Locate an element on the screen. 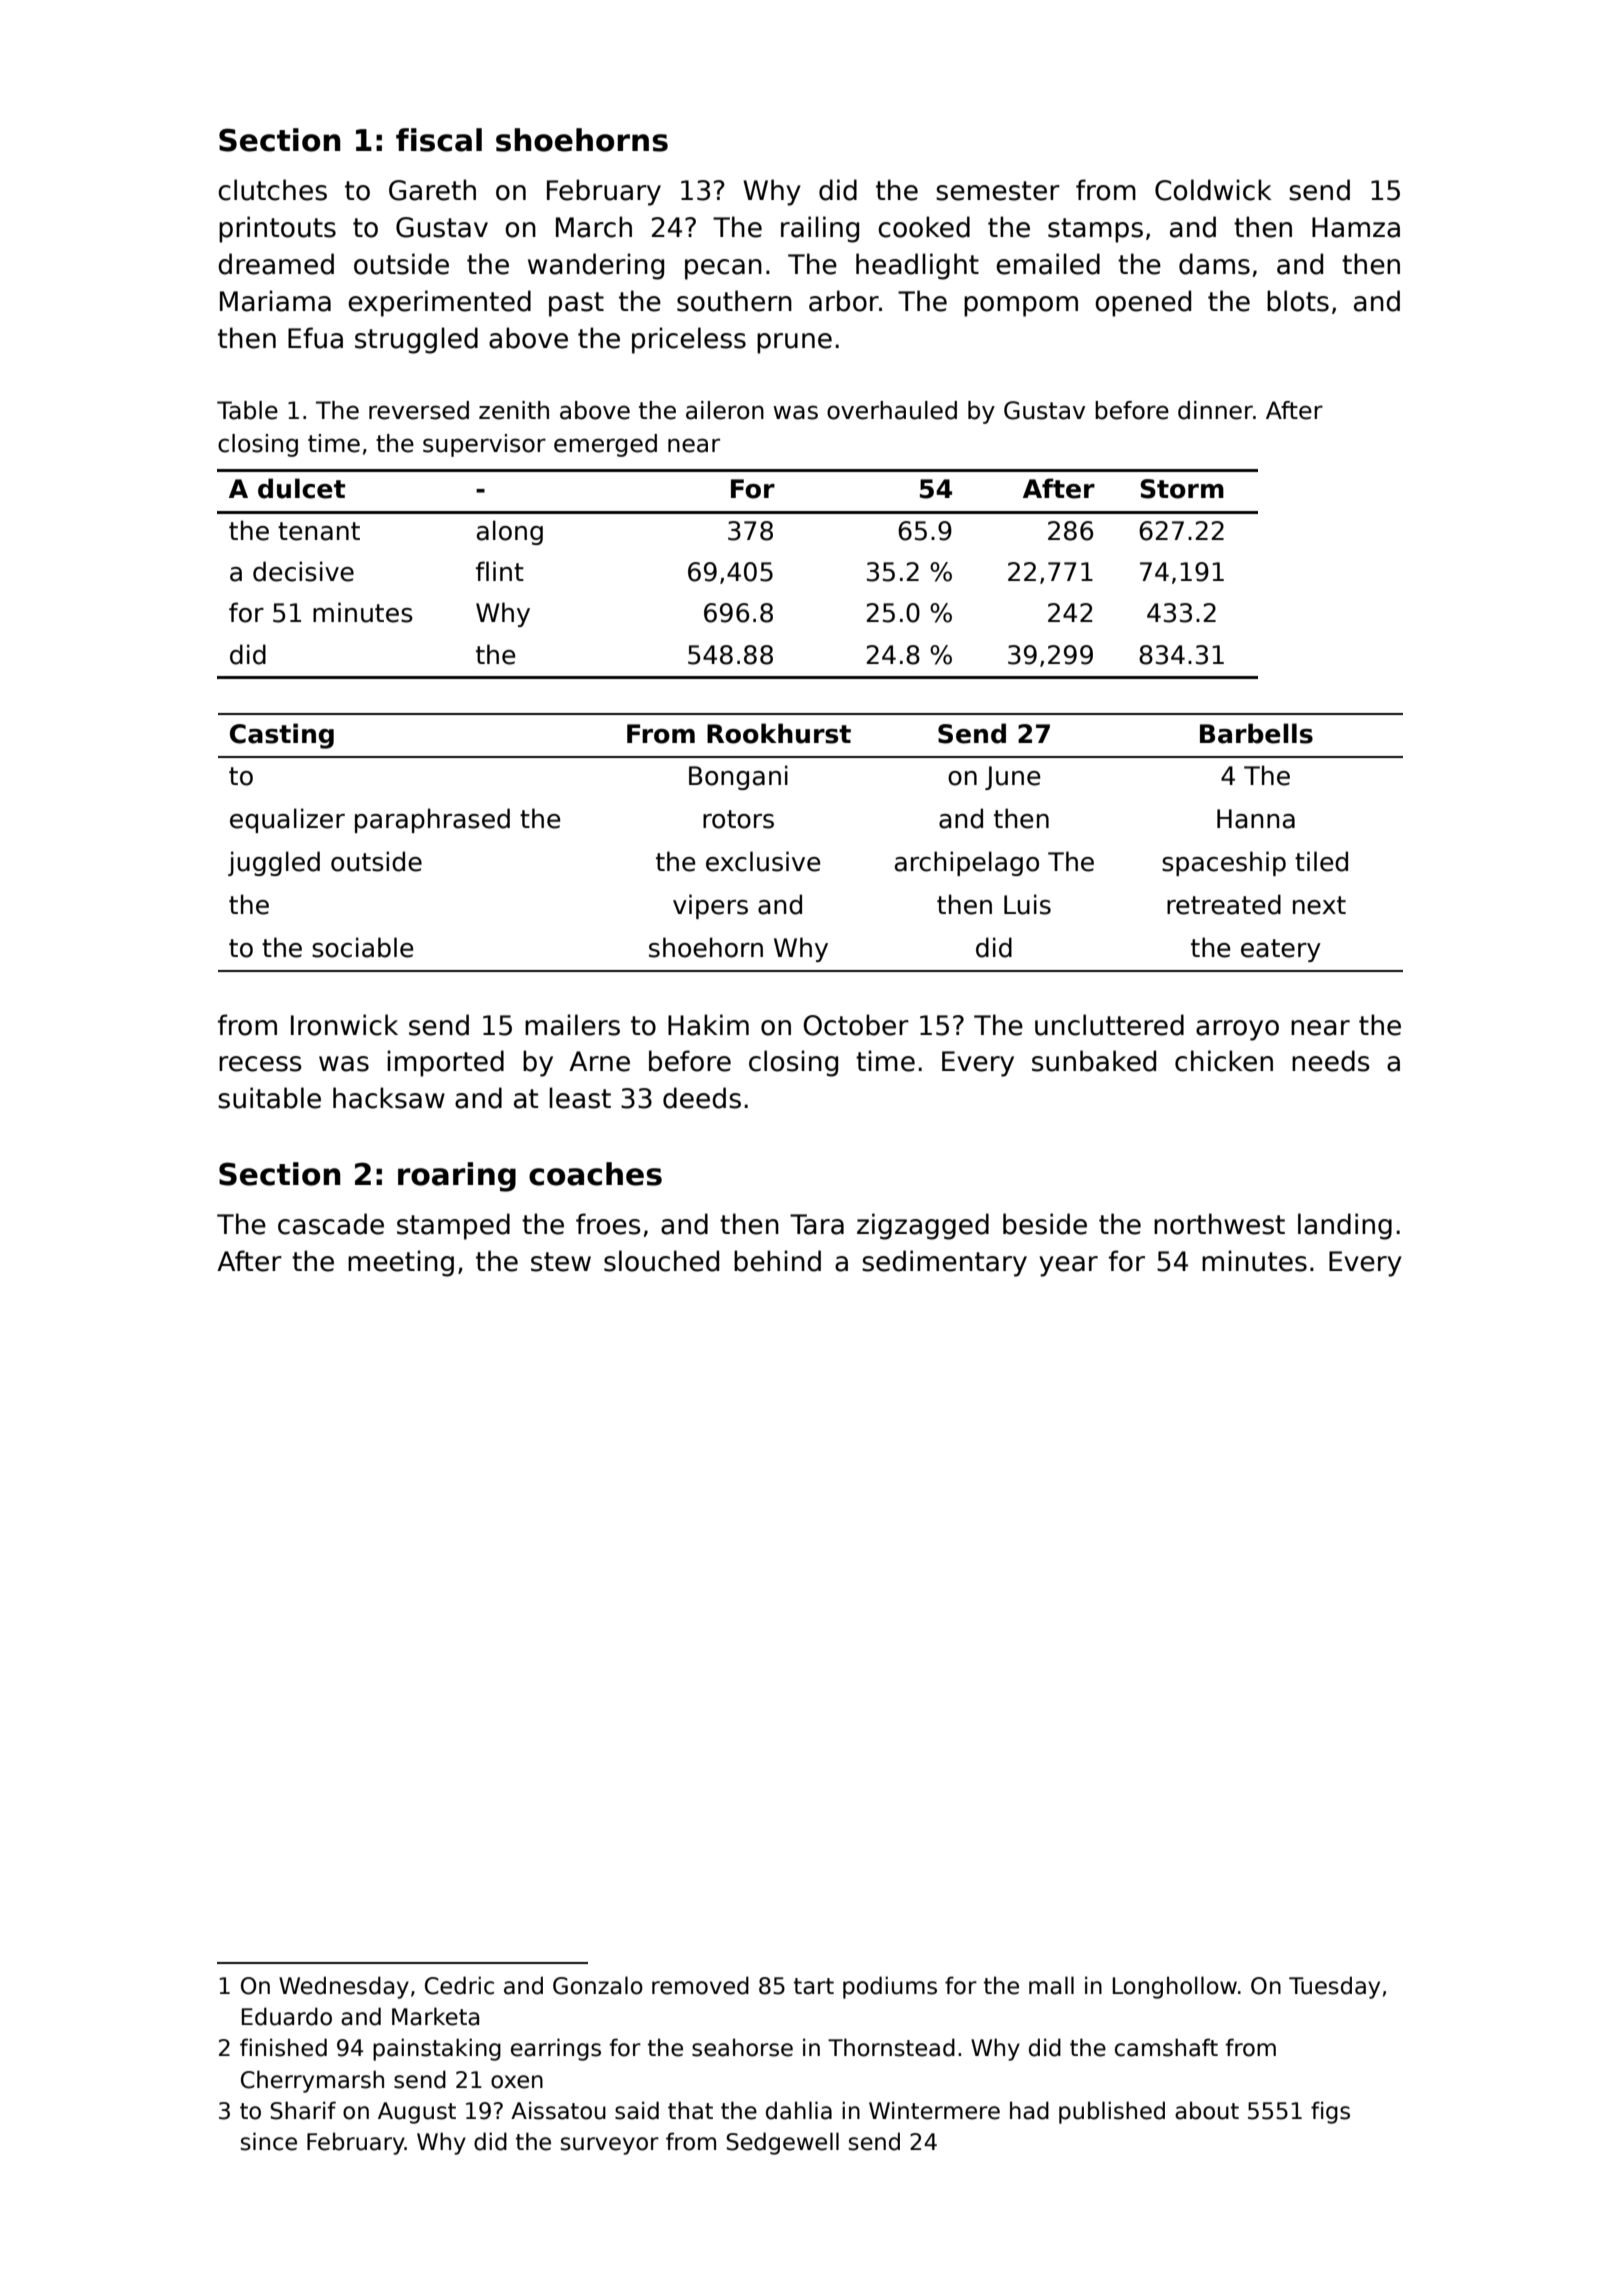 The height and width of the screenshot is (2292, 1620). stew is located at coordinates (561, 1262).
